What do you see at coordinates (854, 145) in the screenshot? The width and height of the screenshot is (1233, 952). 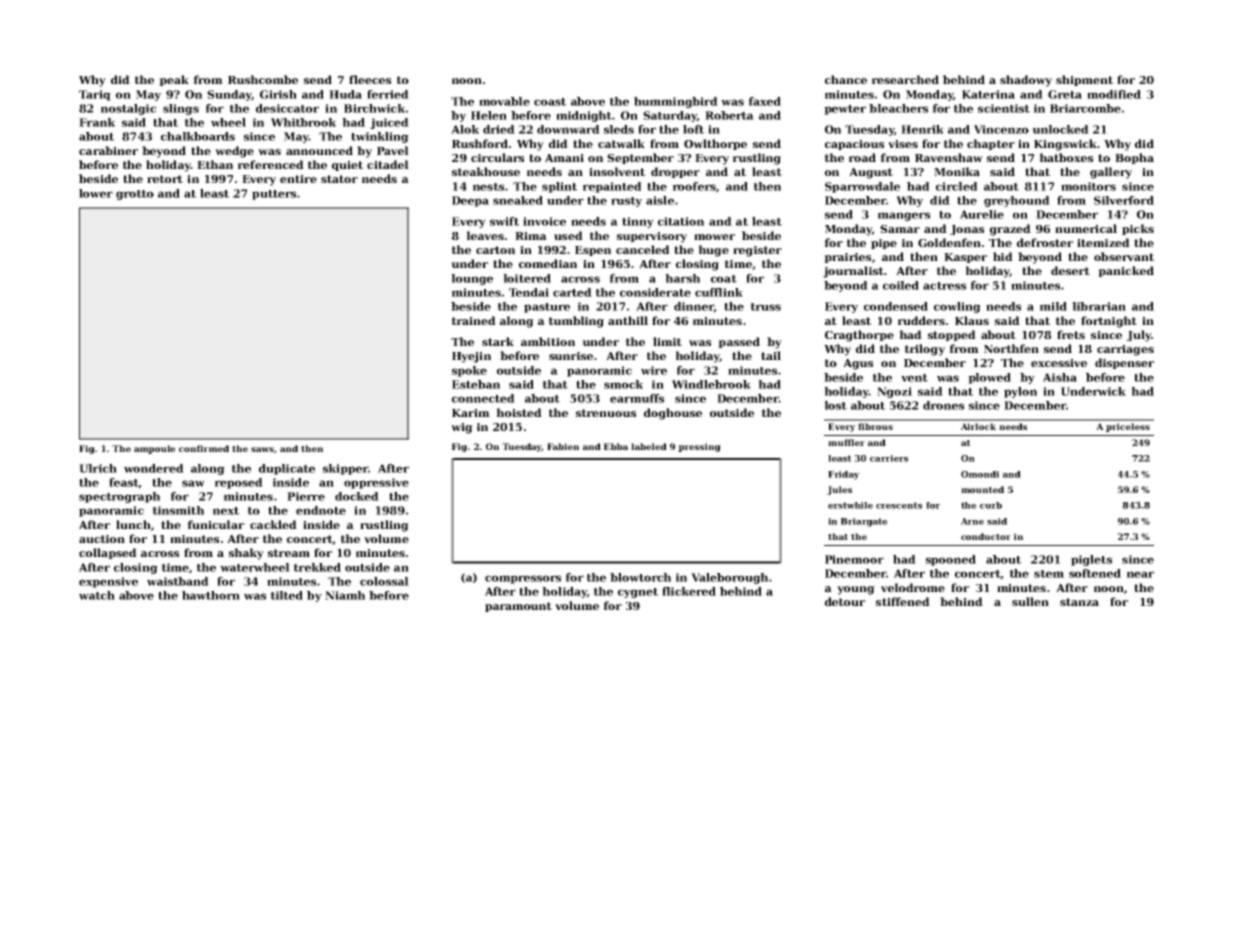 I see `capacious` at bounding box center [854, 145].
